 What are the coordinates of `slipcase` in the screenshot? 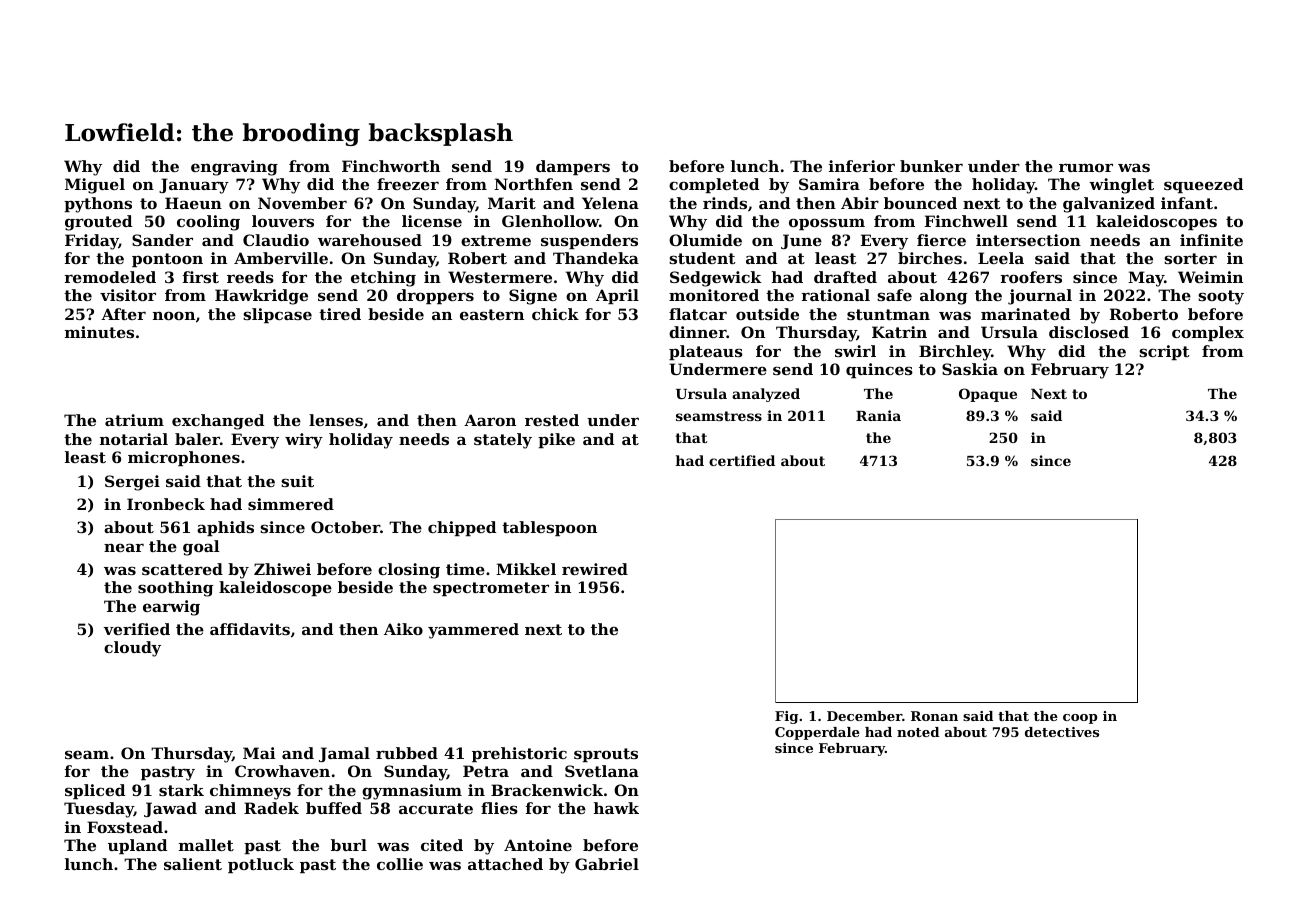 It's located at (277, 315).
